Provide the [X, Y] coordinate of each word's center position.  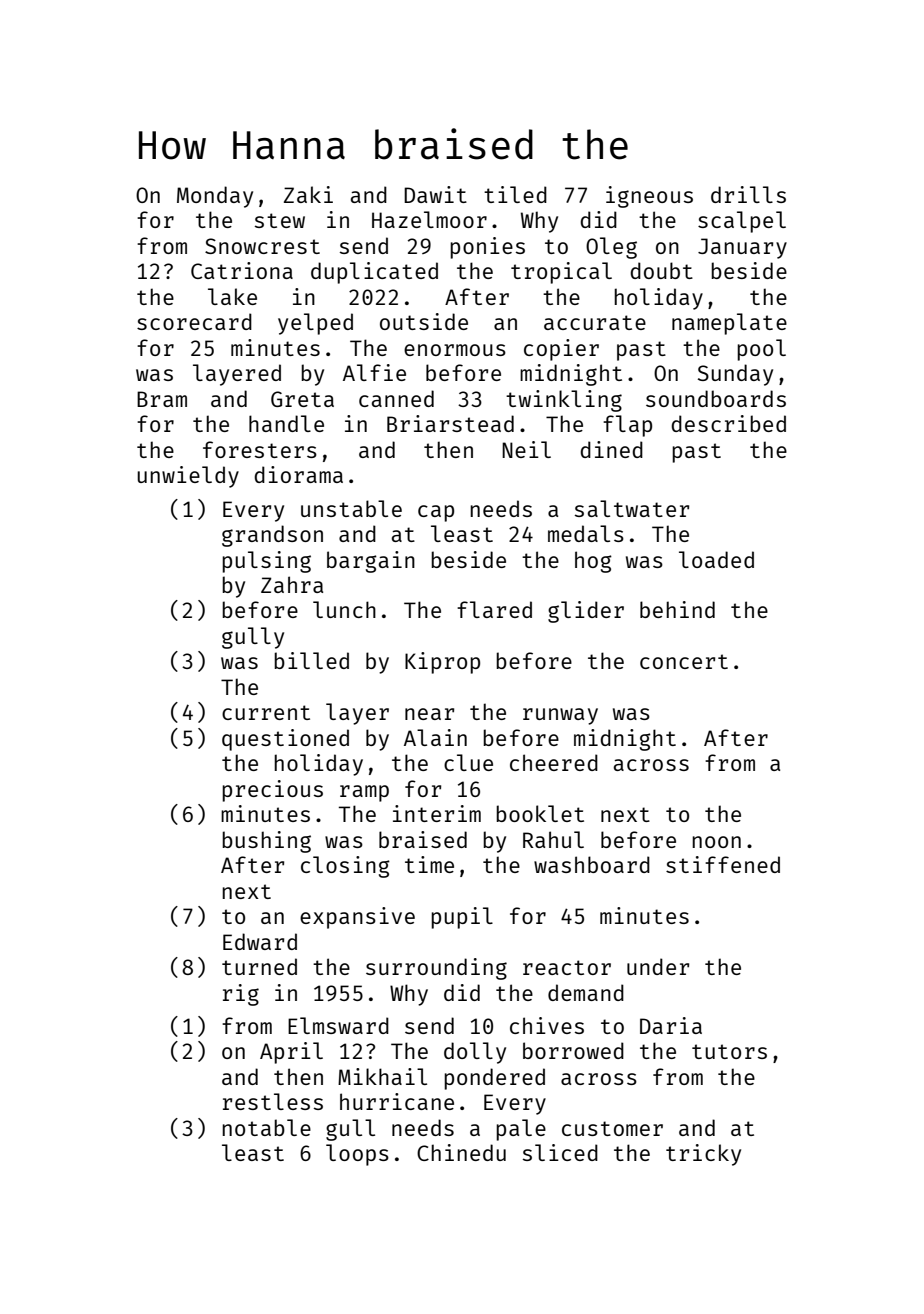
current [266, 712]
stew [280, 220]
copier [561, 350]
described [728, 423]
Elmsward [338, 1025]
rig [241, 995]
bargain [371, 562]
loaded [716, 559]
